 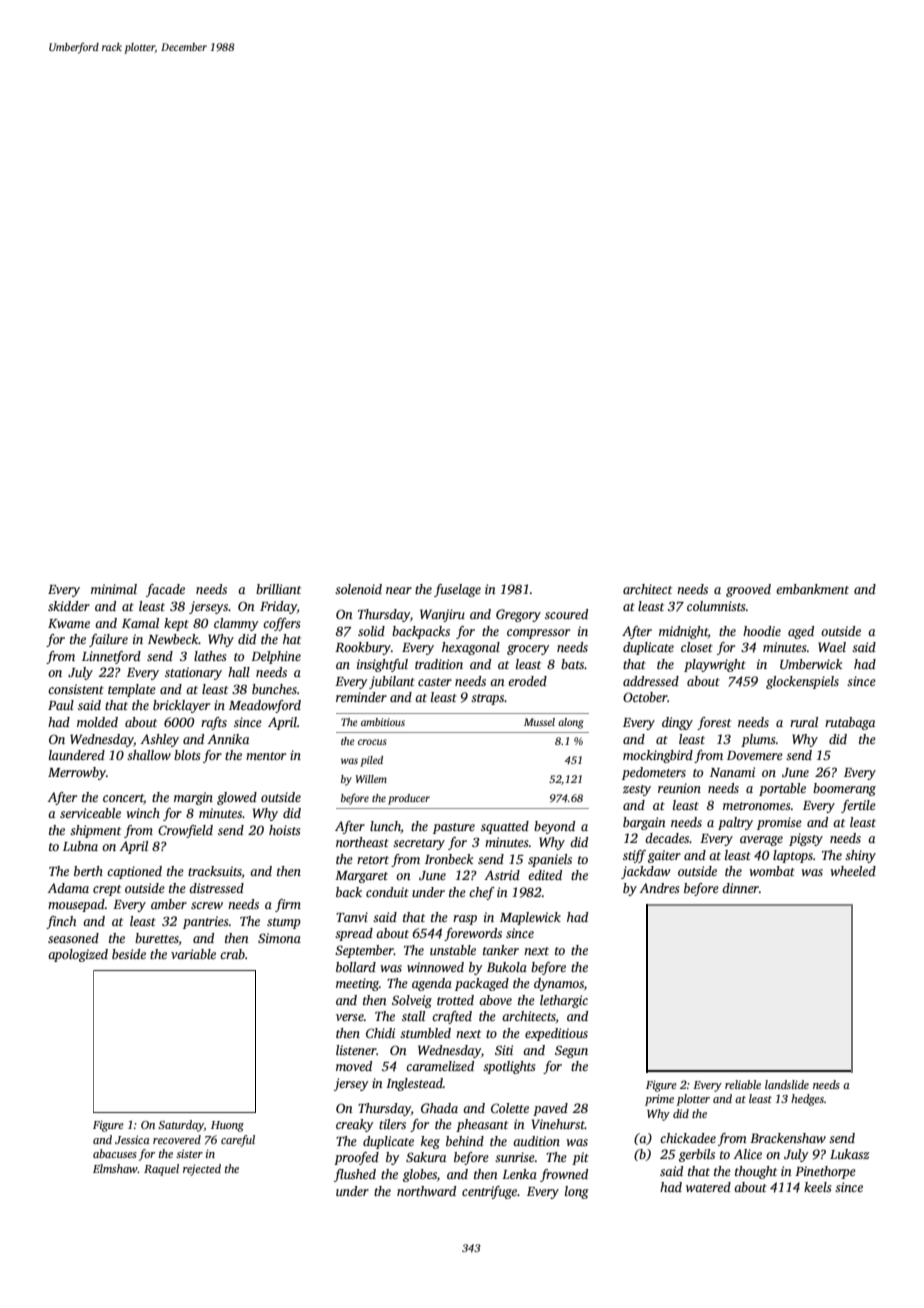 I want to click on Siti, so click(x=504, y=1050).
